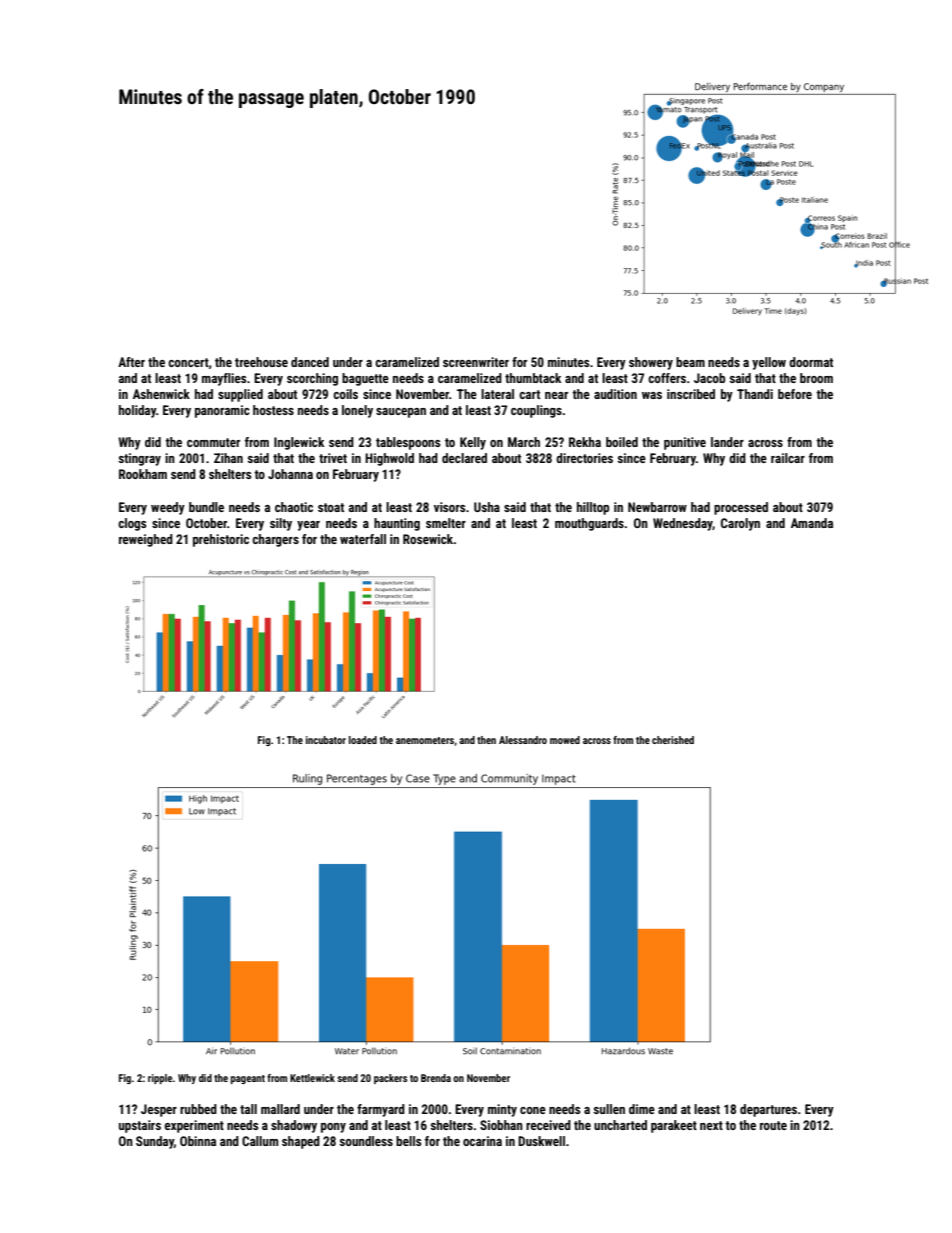 The height and width of the image is (1233, 952). I want to click on Duskwell, so click(541, 1141).
